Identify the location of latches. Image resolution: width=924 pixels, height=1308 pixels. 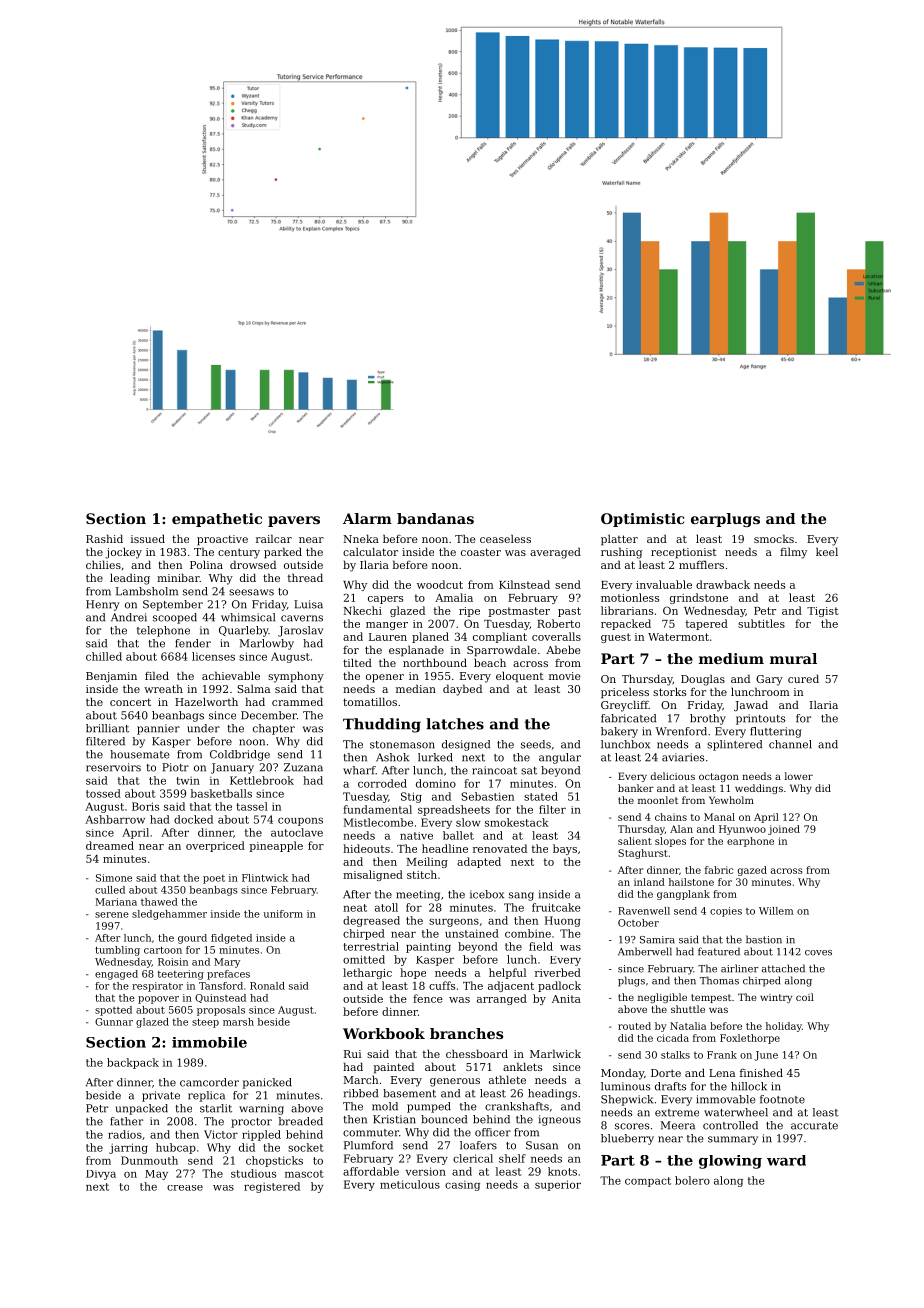
(455, 724).
